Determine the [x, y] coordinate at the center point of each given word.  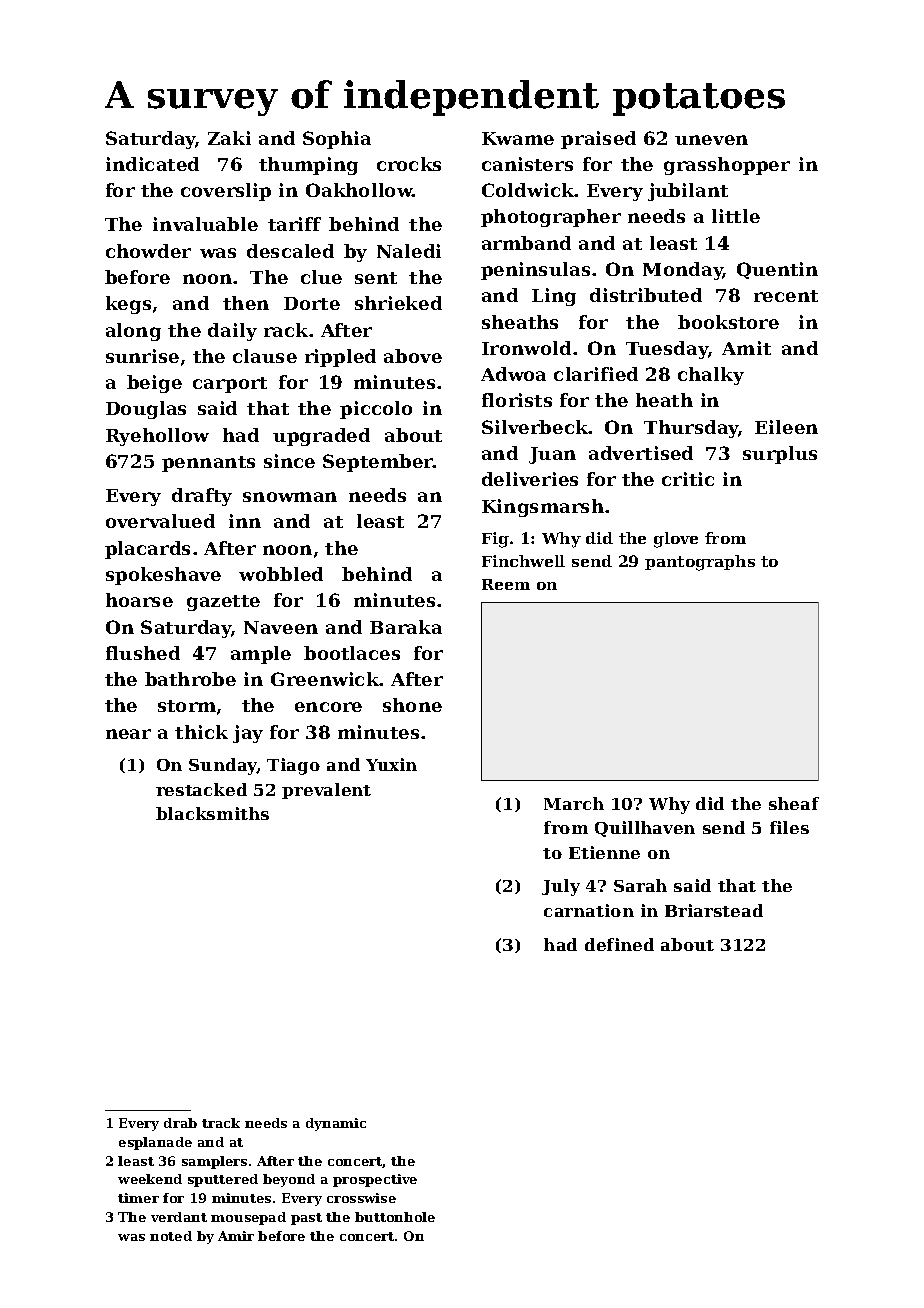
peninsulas [535, 271]
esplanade [155, 1143]
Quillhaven [645, 829]
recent [786, 296]
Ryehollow [157, 437]
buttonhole [395, 1217]
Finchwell [523, 561]
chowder [148, 251]
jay [248, 734]
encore [328, 707]
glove [676, 540]
